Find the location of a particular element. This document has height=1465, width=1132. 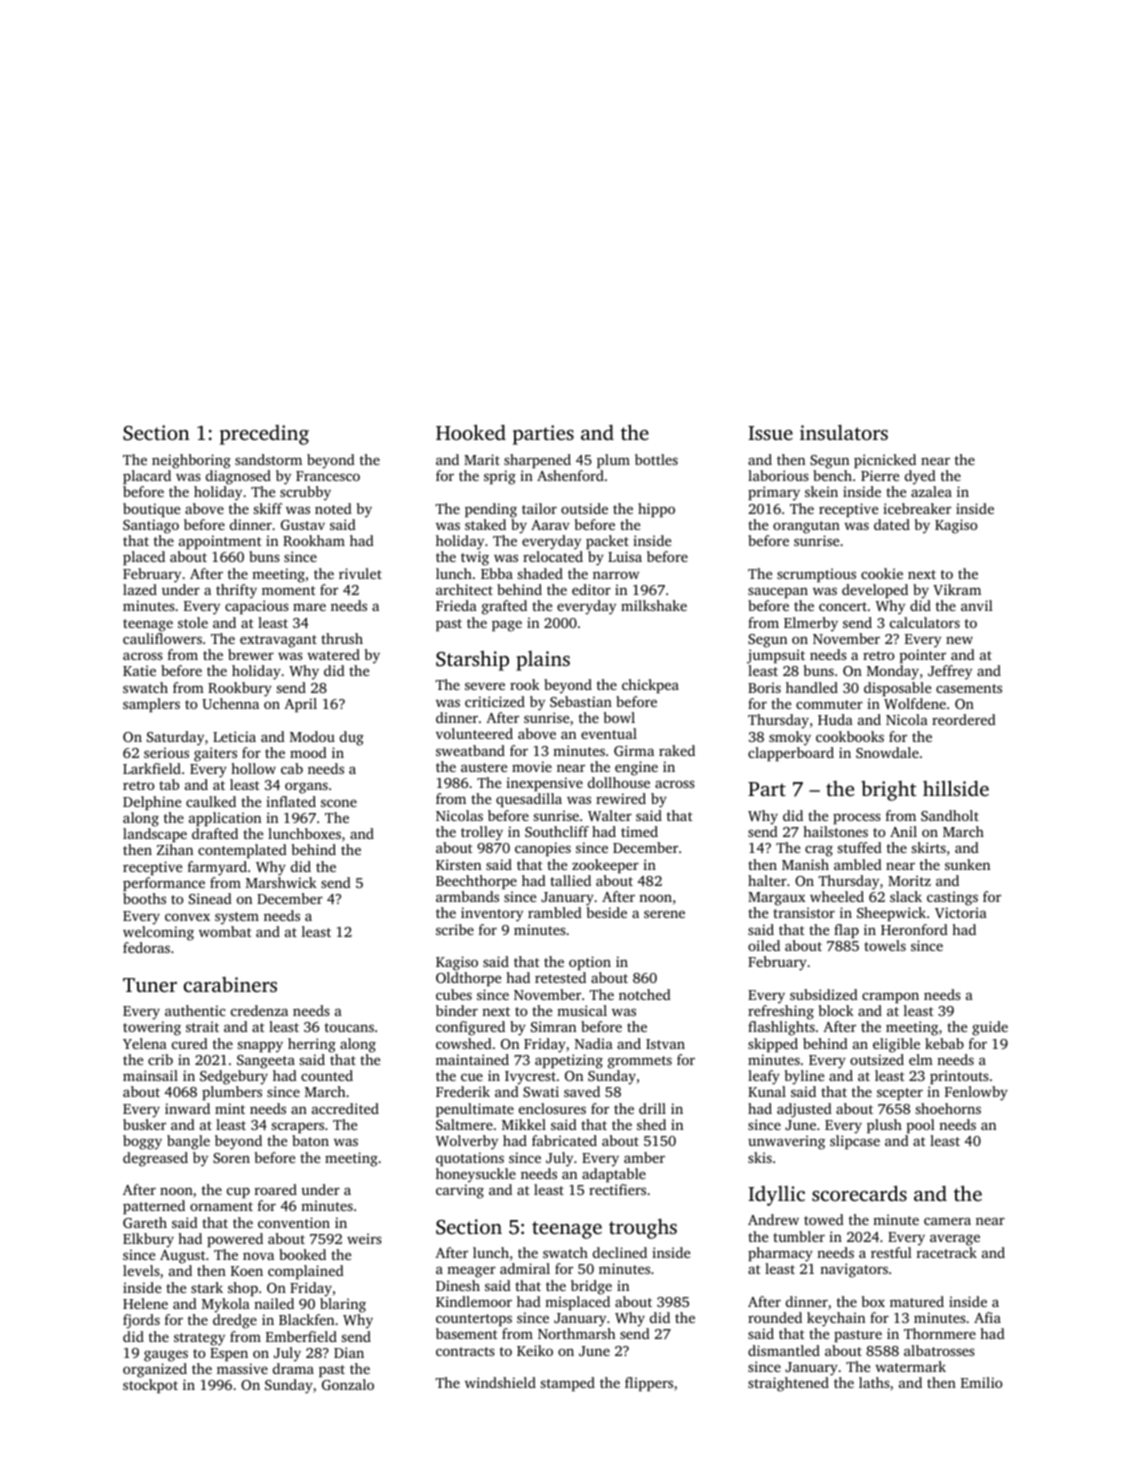

landscape is located at coordinates (155, 835).
